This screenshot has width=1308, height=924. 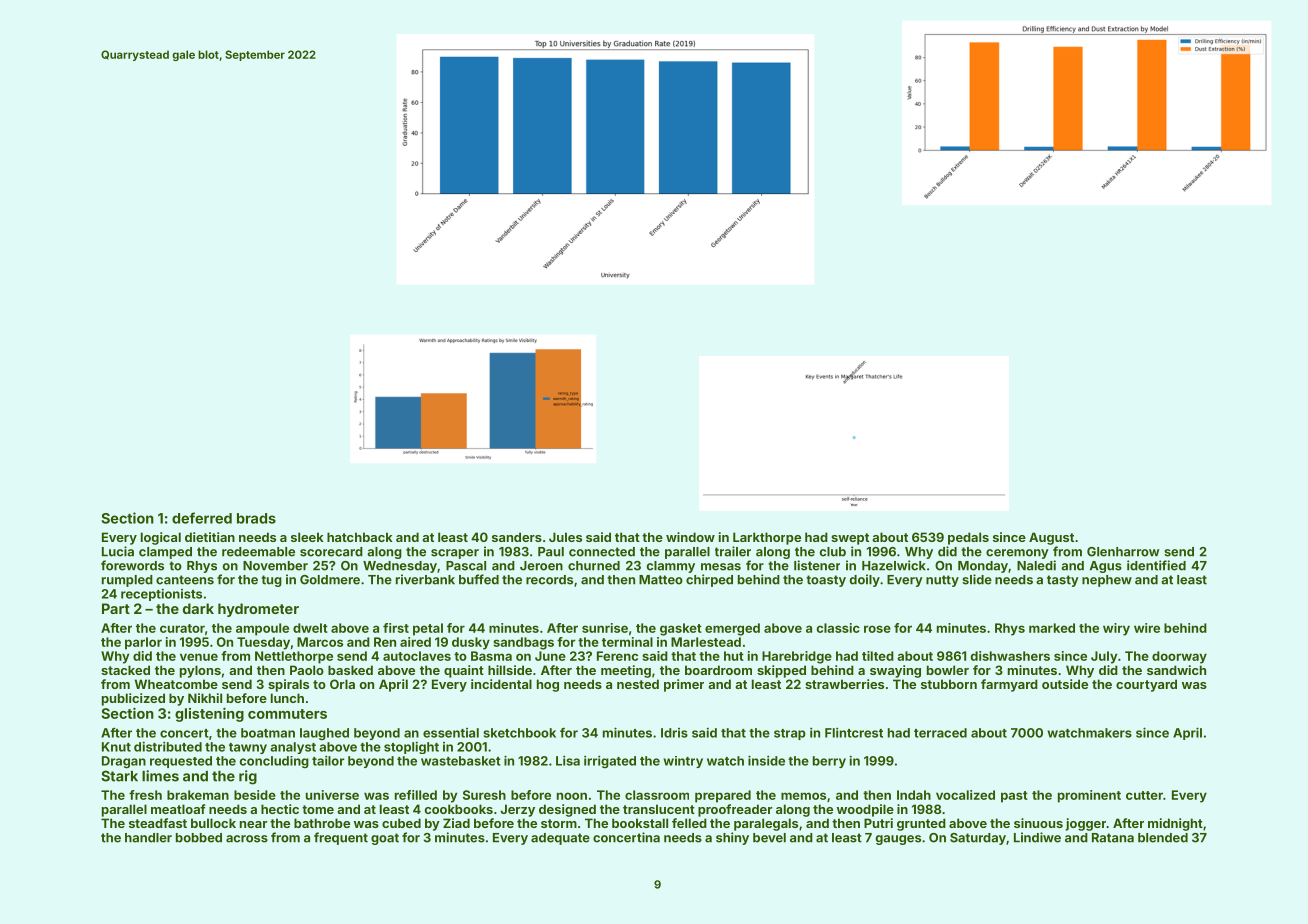 What do you see at coordinates (119, 776) in the screenshot?
I see `Stark` at bounding box center [119, 776].
